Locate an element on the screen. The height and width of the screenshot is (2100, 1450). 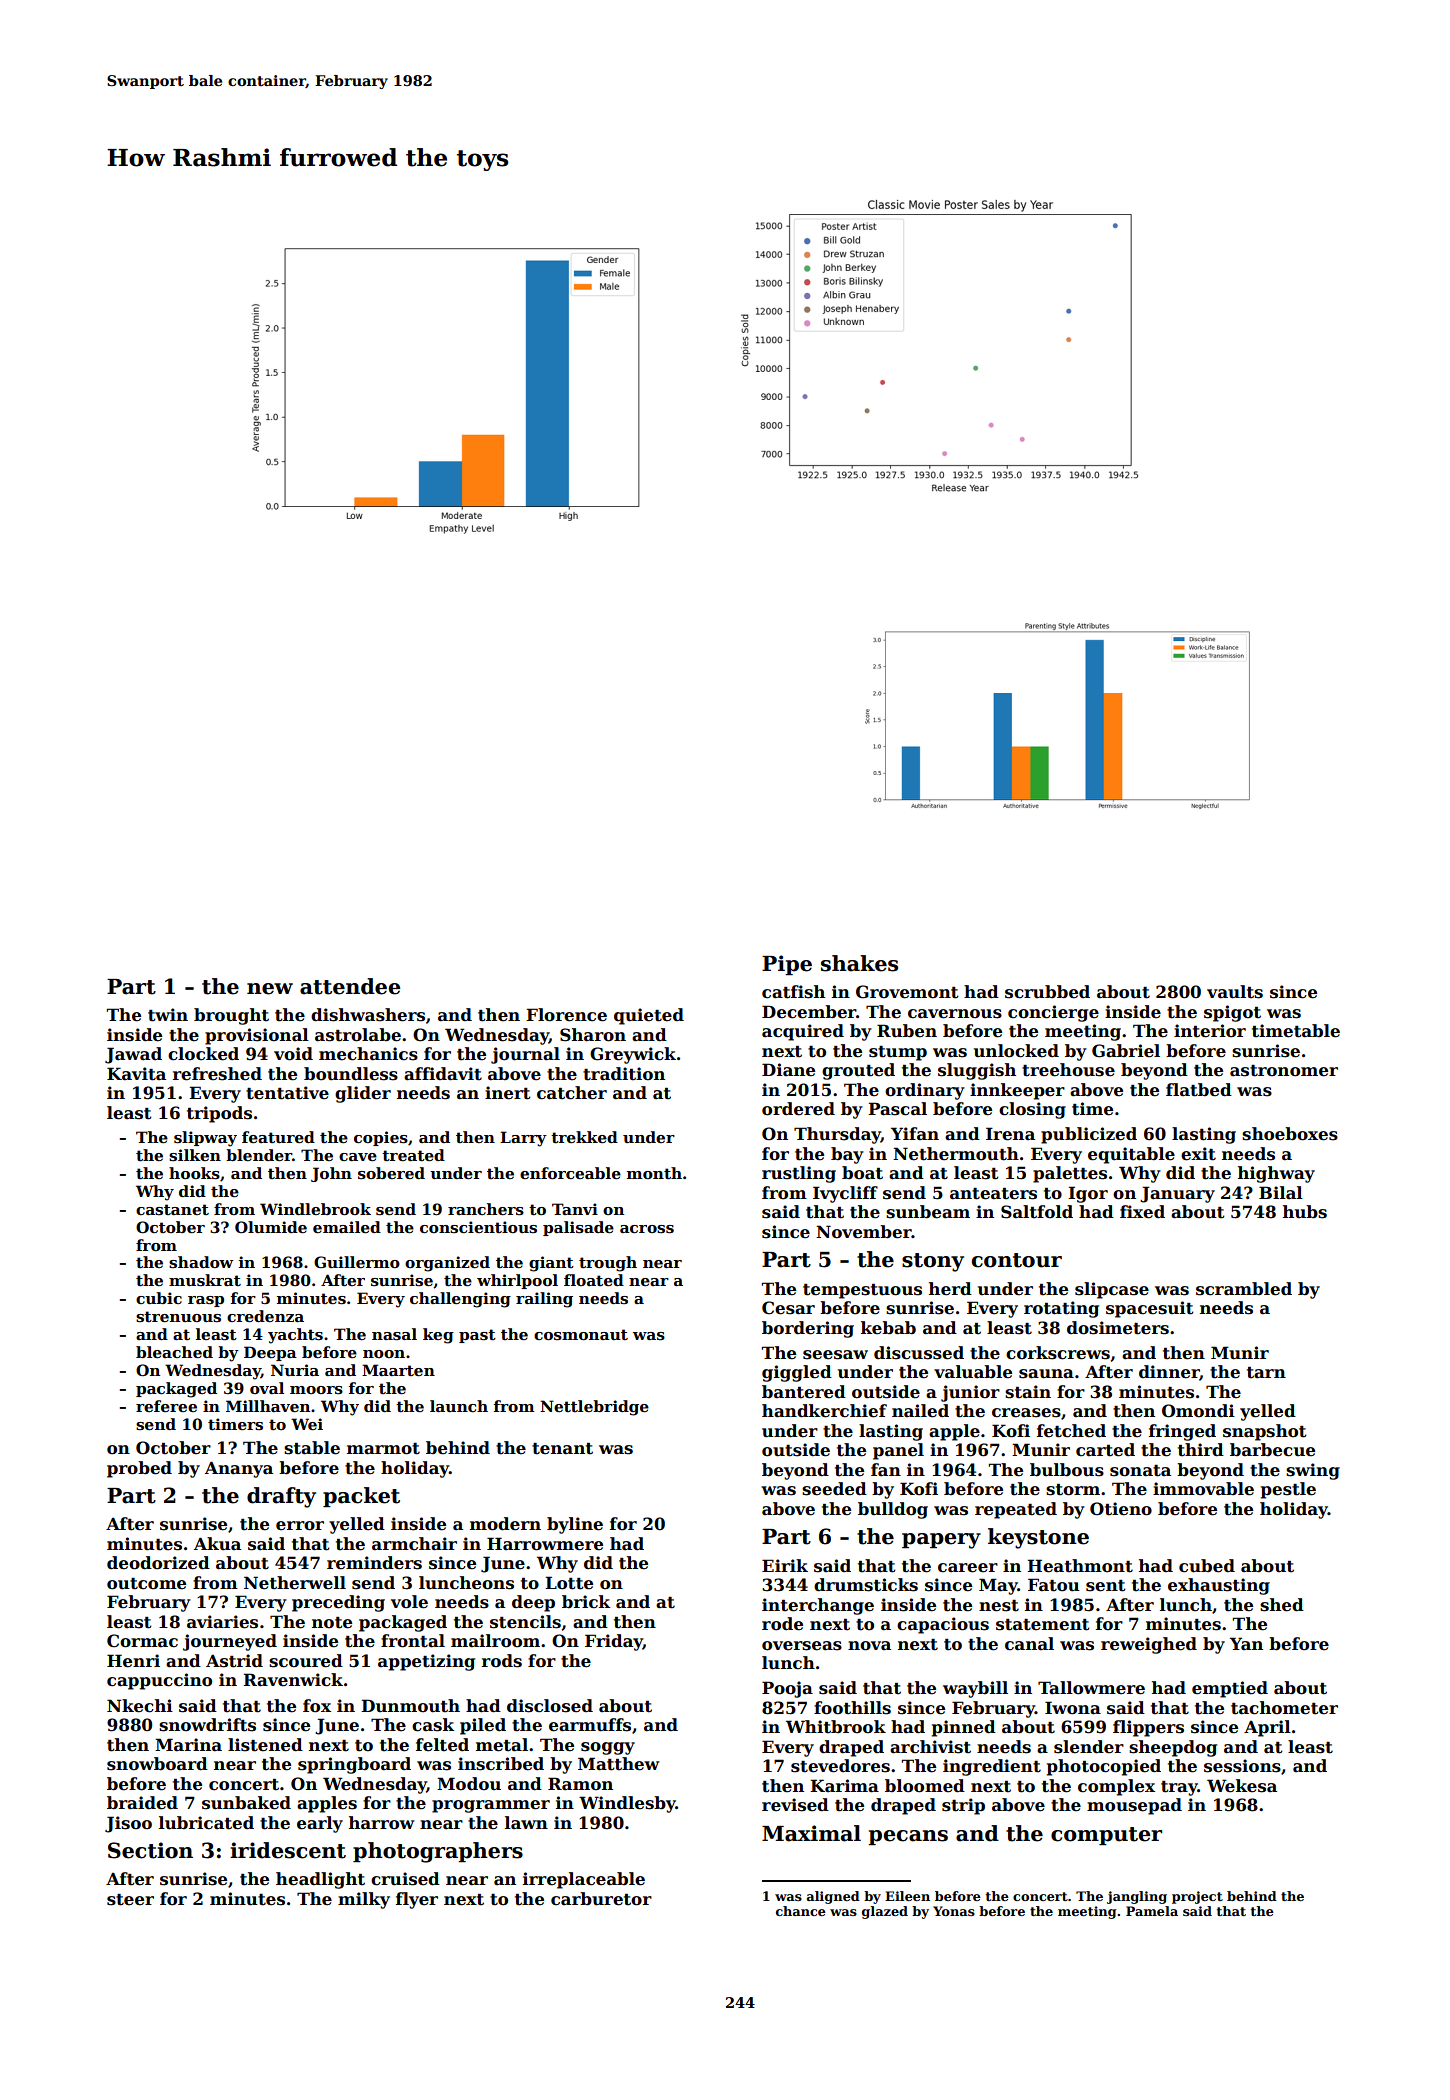
Pooja is located at coordinates (787, 1689).
